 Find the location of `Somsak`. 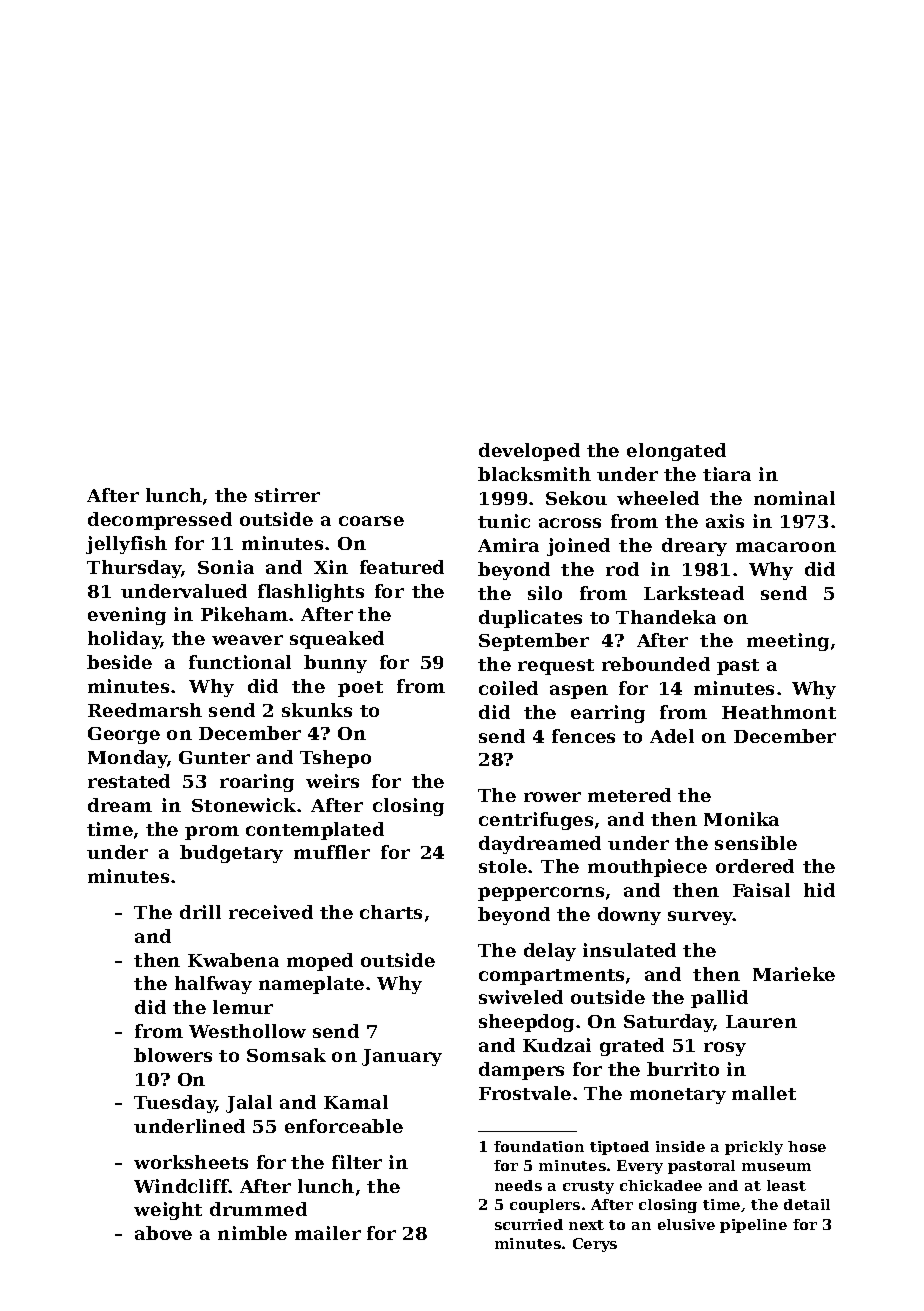

Somsak is located at coordinates (286, 1055).
